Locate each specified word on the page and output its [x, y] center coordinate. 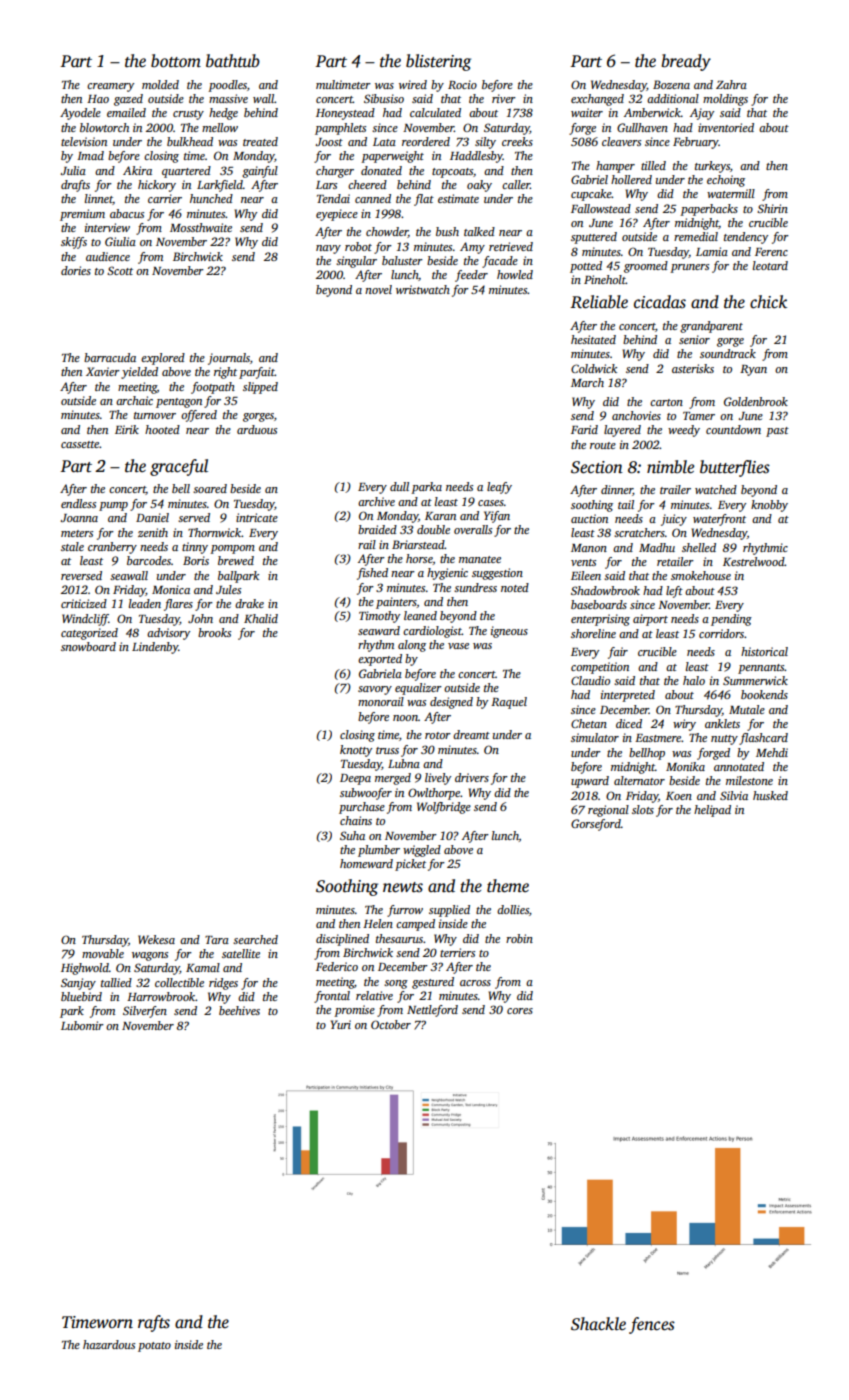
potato [154, 1347]
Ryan [753, 370]
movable [103, 953]
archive [376, 501]
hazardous [109, 1344]
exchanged [597, 100]
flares [178, 605]
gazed [128, 100]
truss [387, 750]
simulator [595, 737]
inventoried [726, 127]
